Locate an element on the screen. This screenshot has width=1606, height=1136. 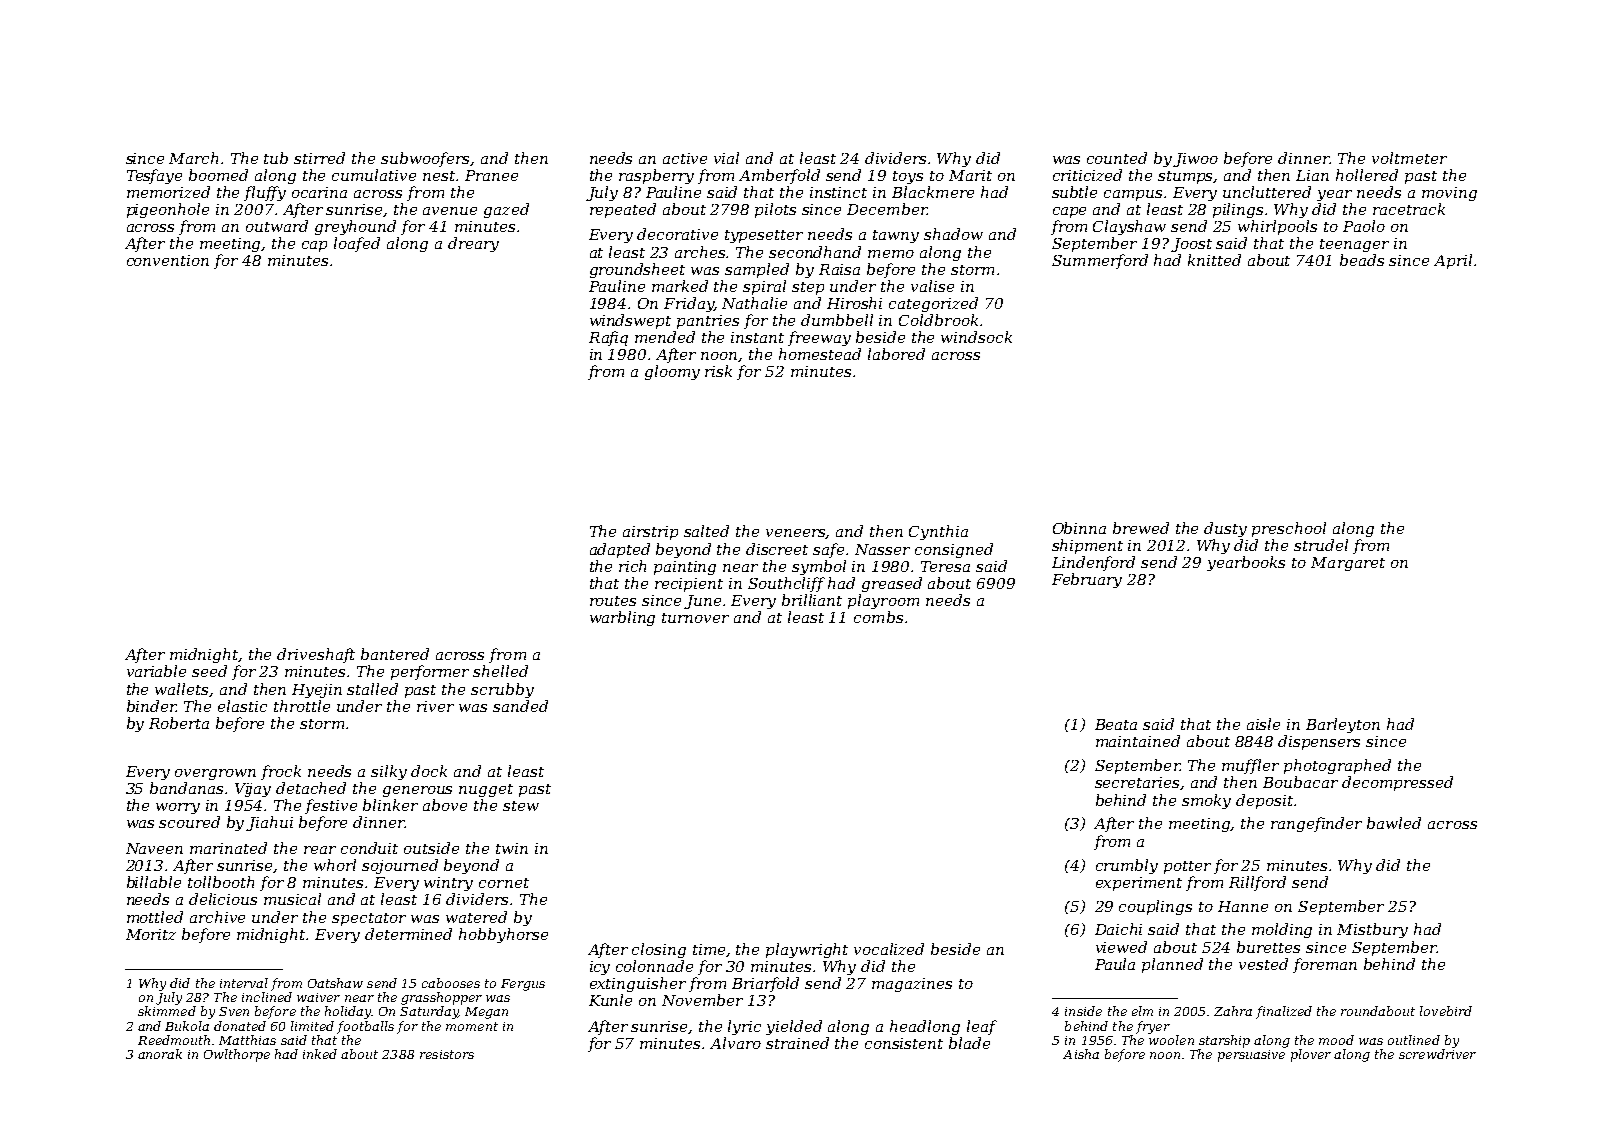
adapted is located at coordinates (620, 550).
